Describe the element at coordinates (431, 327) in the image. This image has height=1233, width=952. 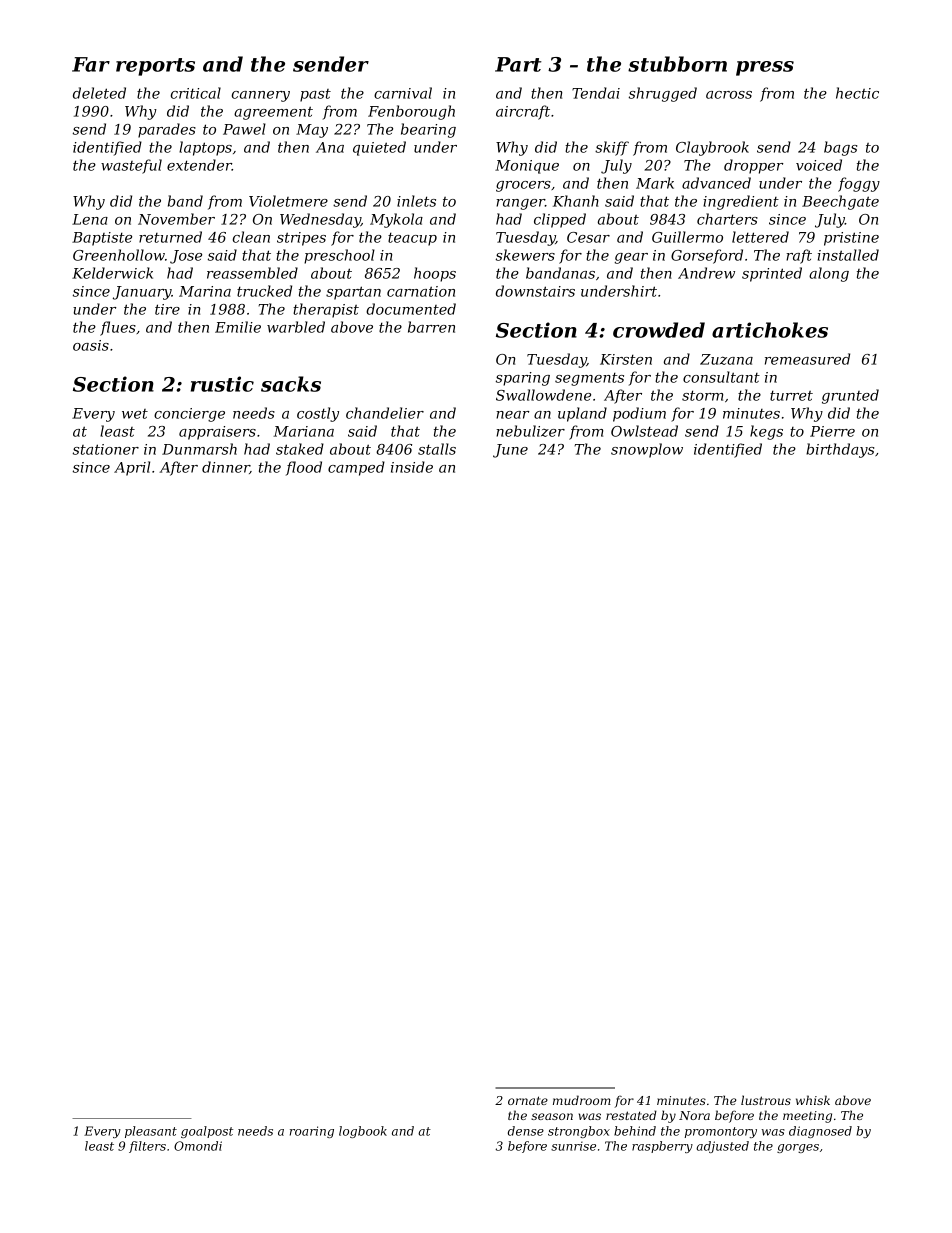
I see `barren` at that location.
